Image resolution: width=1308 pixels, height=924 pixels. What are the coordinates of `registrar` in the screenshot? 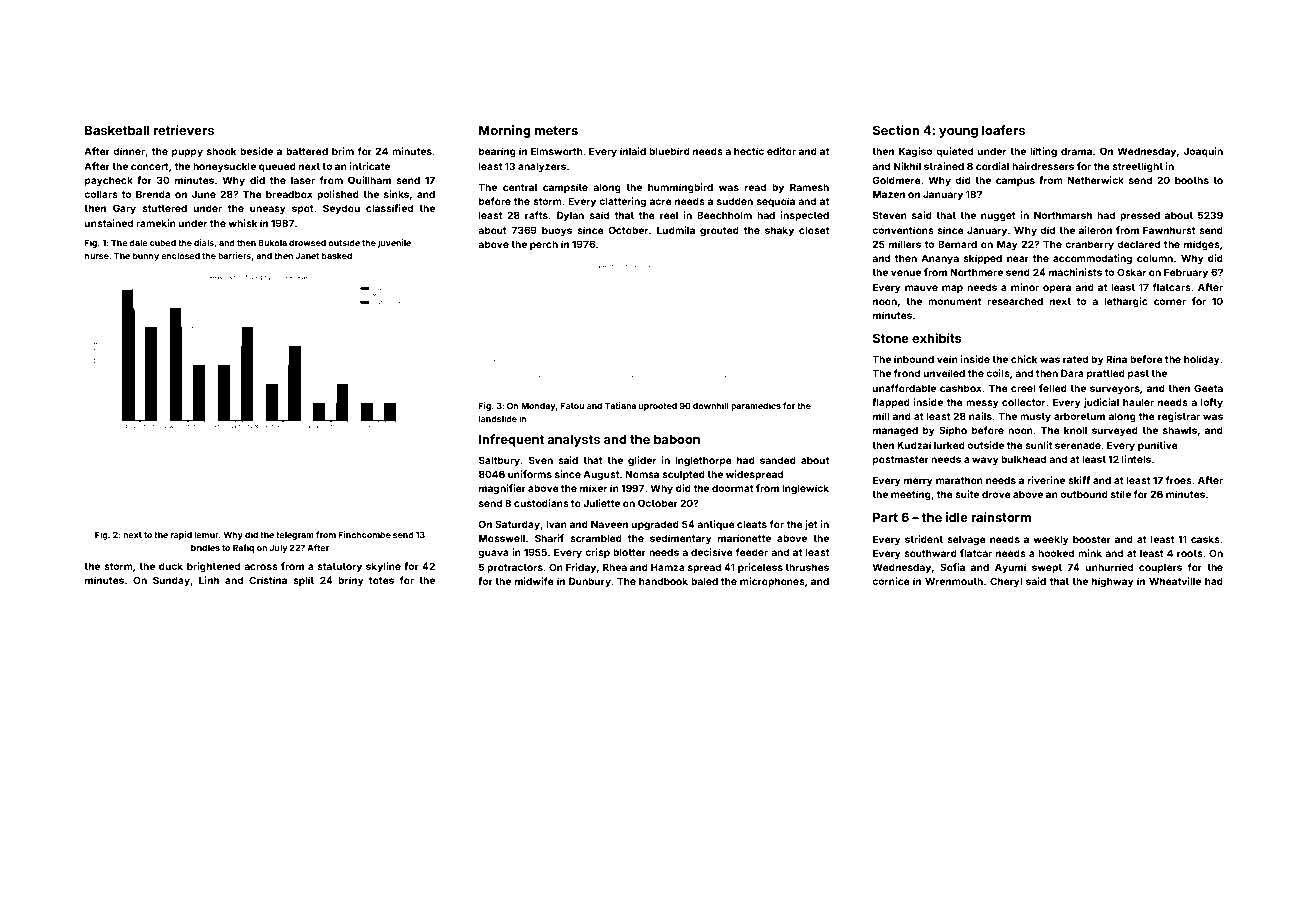 It's located at (1179, 417).
